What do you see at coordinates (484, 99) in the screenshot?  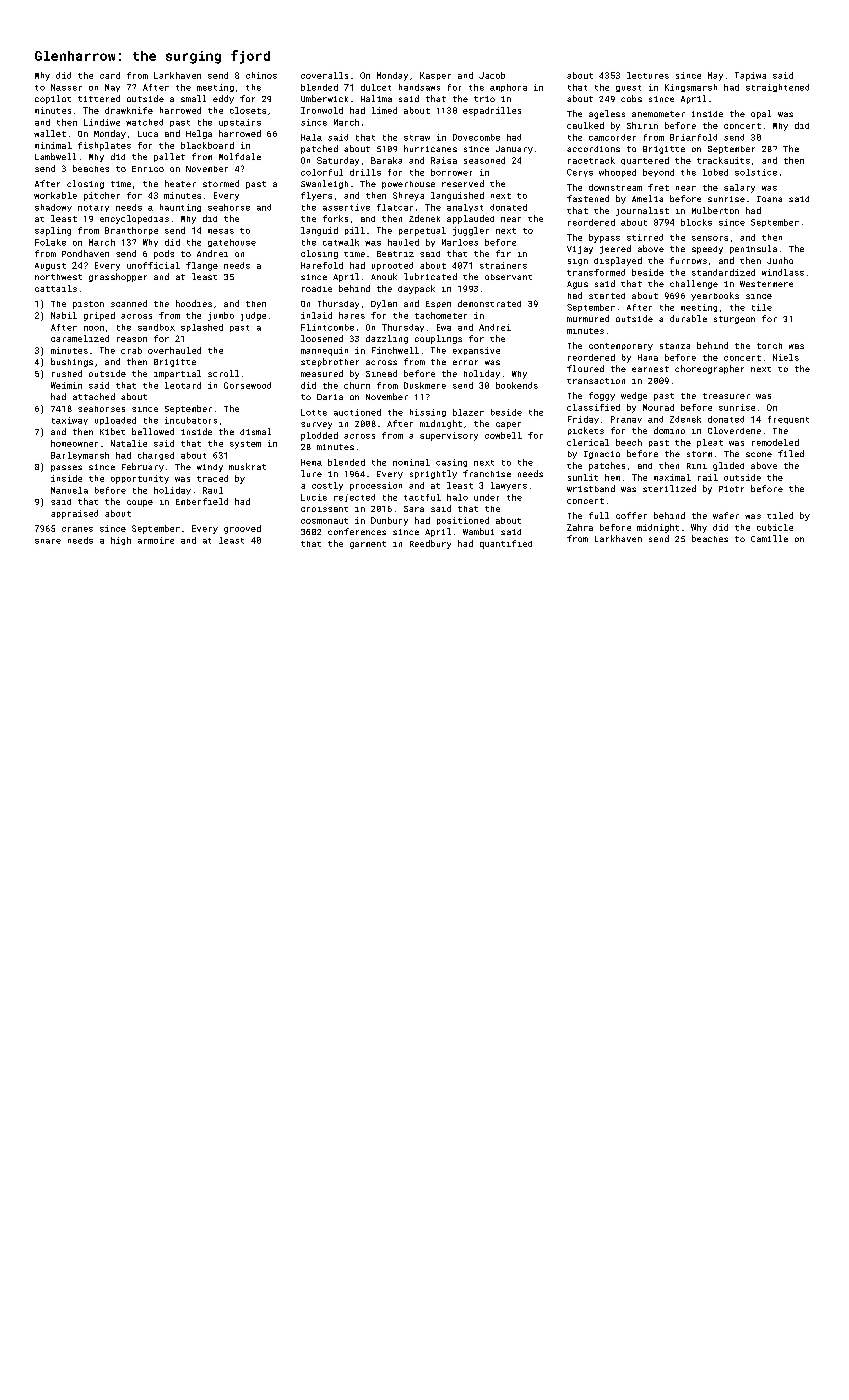 I see `trio` at bounding box center [484, 99].
